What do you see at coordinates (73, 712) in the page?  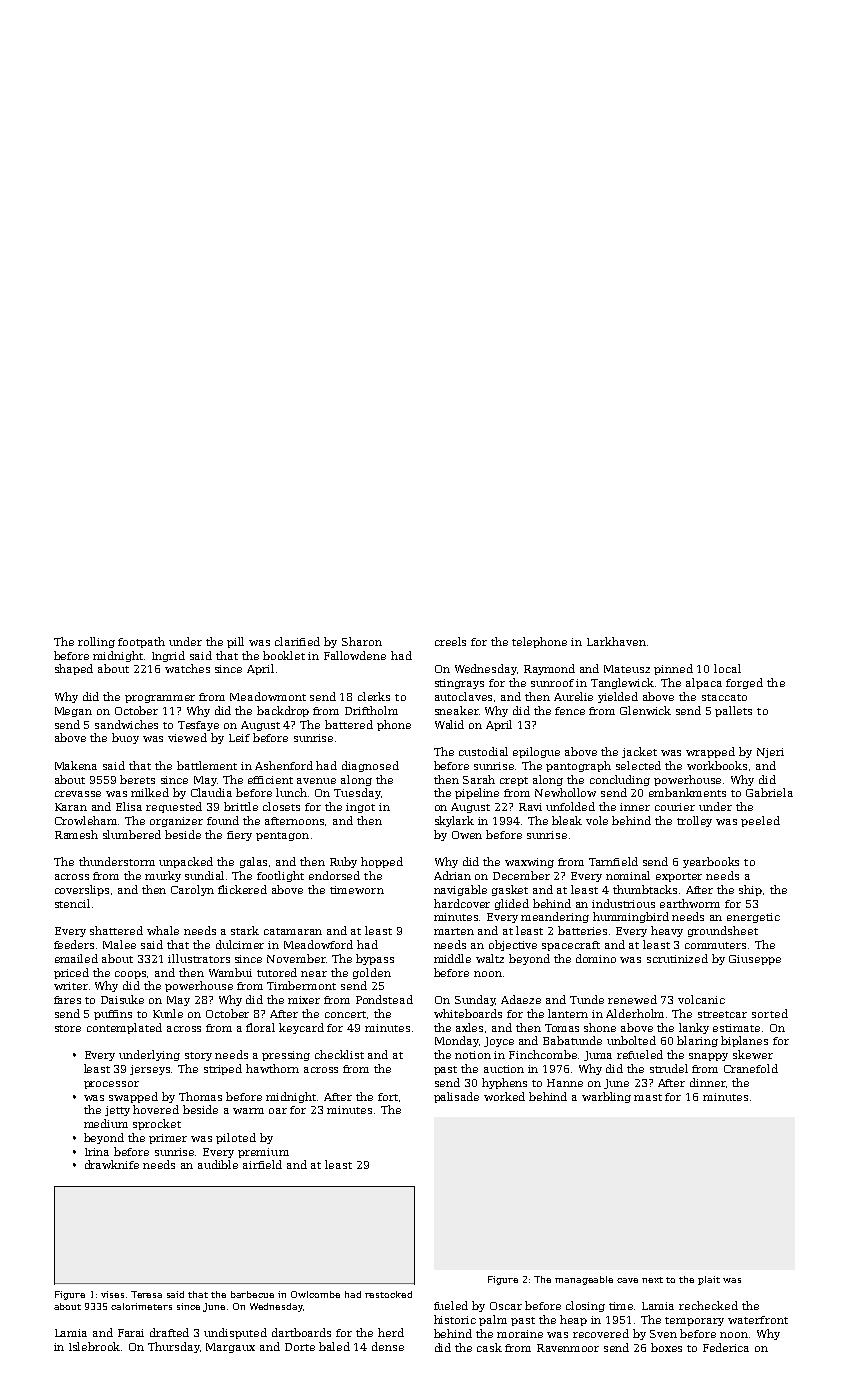 I see `Megan` at bounding box center [73, 712].
